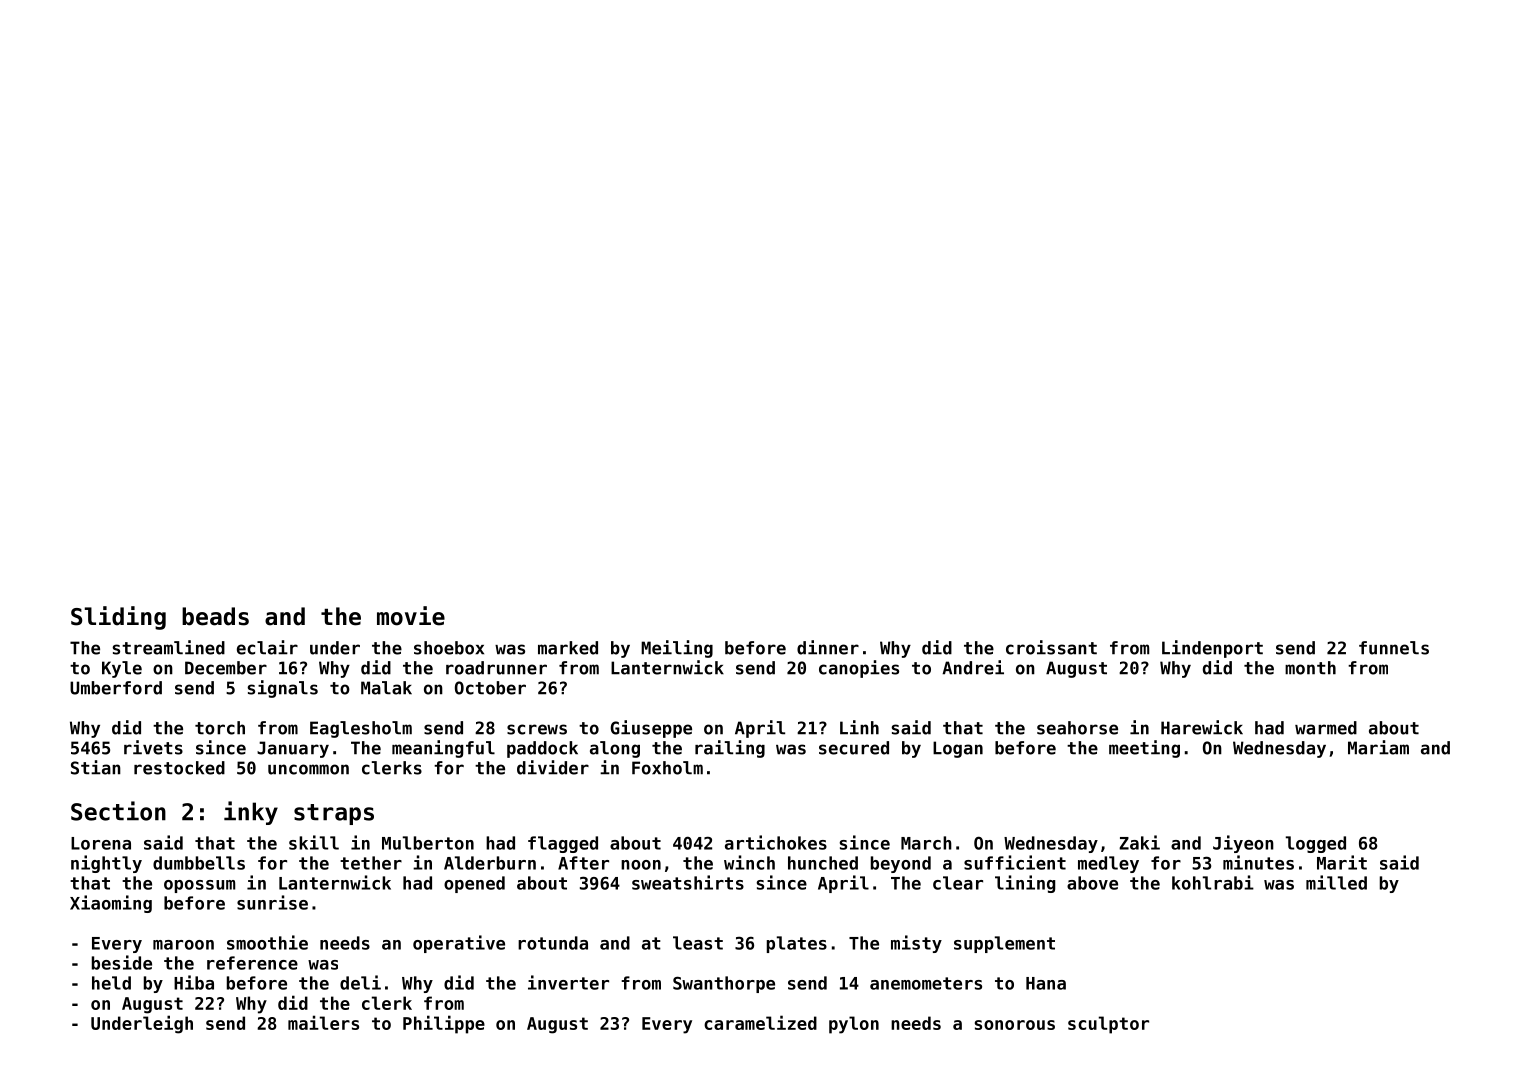  Describe the element at coordinates (267, 647) in the screenshot. I see `eclair` at that location.
